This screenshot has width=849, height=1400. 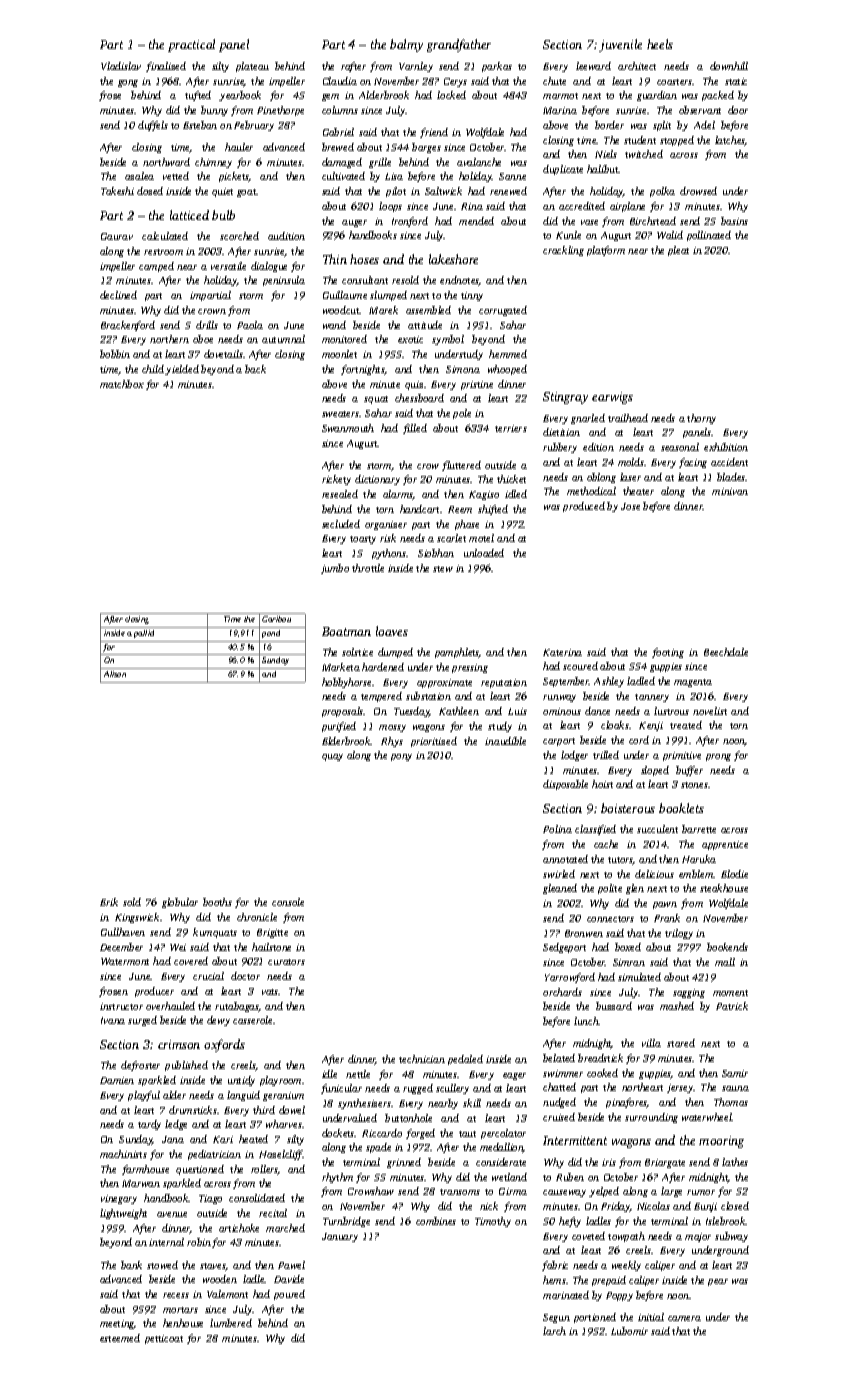 What do you see at coordinates (453, 259) in the screenshot?
I see `lakeshore` at bounding box center [453, 259].
